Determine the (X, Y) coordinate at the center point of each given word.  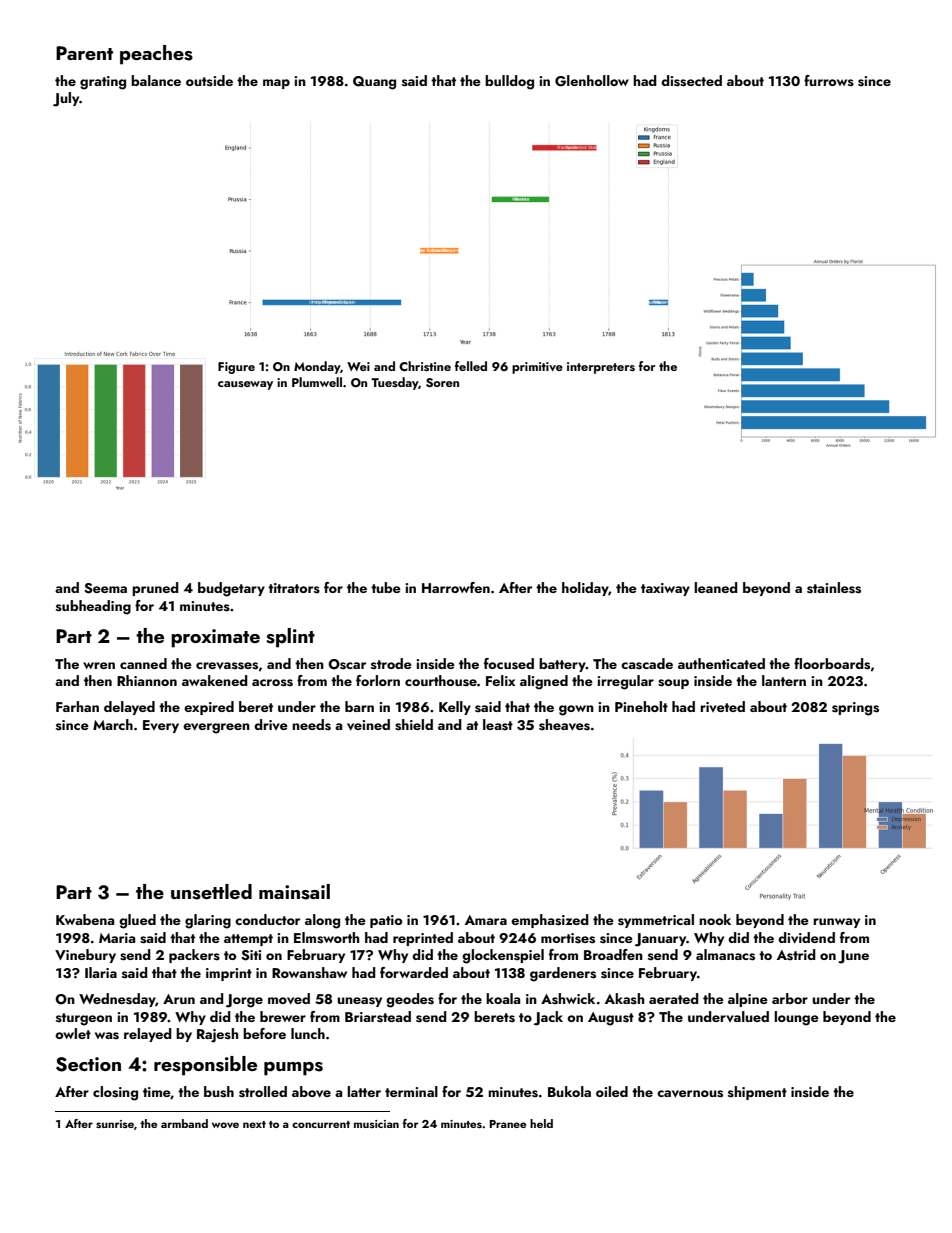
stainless (834, 588)
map (276, 84)
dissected (691, 81)
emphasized (550, 921)
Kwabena (85, 919)
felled (471, 366)
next (254, 1124)
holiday (585, 589)
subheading (93, 607)
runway (836, 923)
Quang (374, 83)
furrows (829, 81)
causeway (245, 385)
